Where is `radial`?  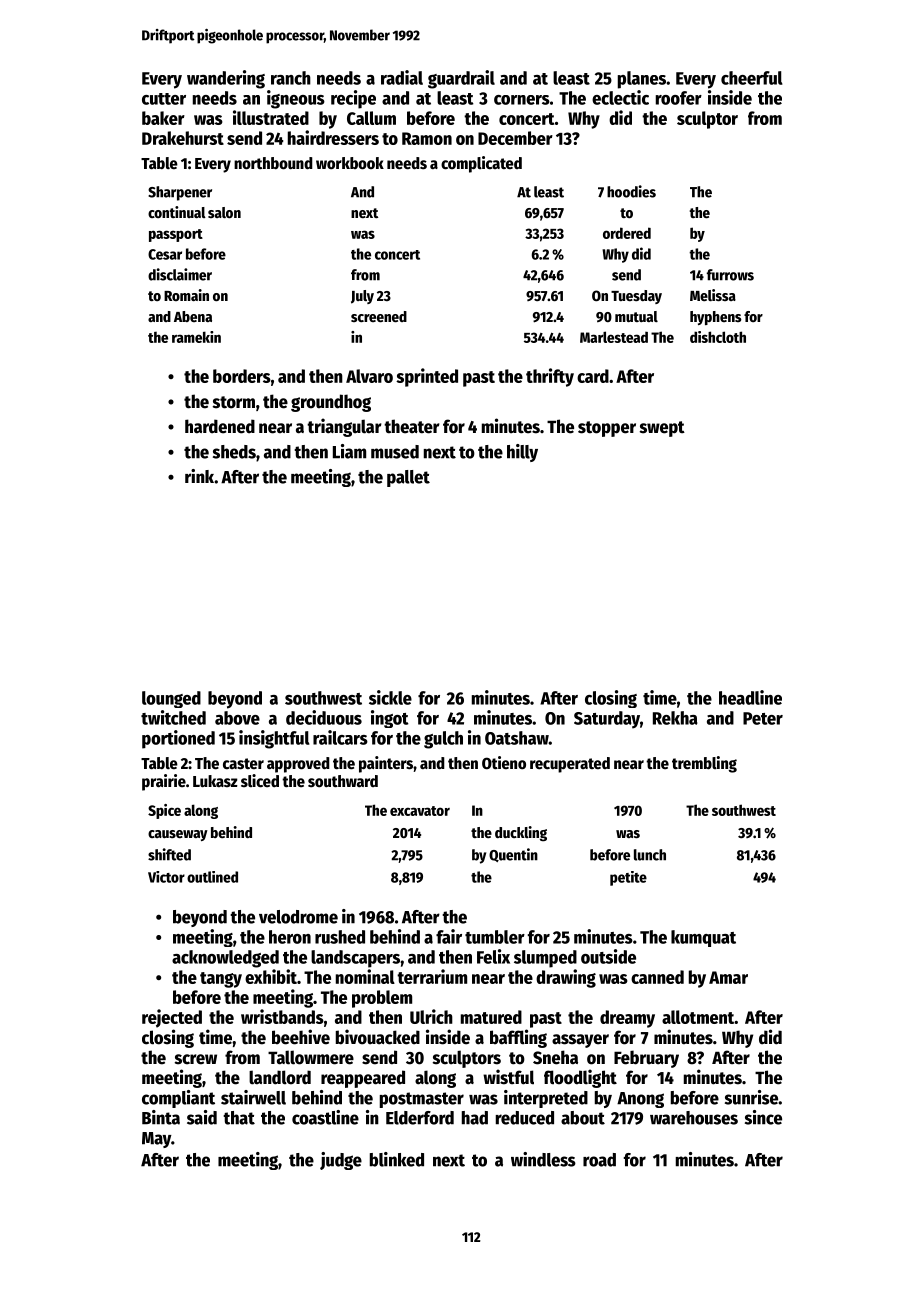
radial is located at coordinates (402, 77).
